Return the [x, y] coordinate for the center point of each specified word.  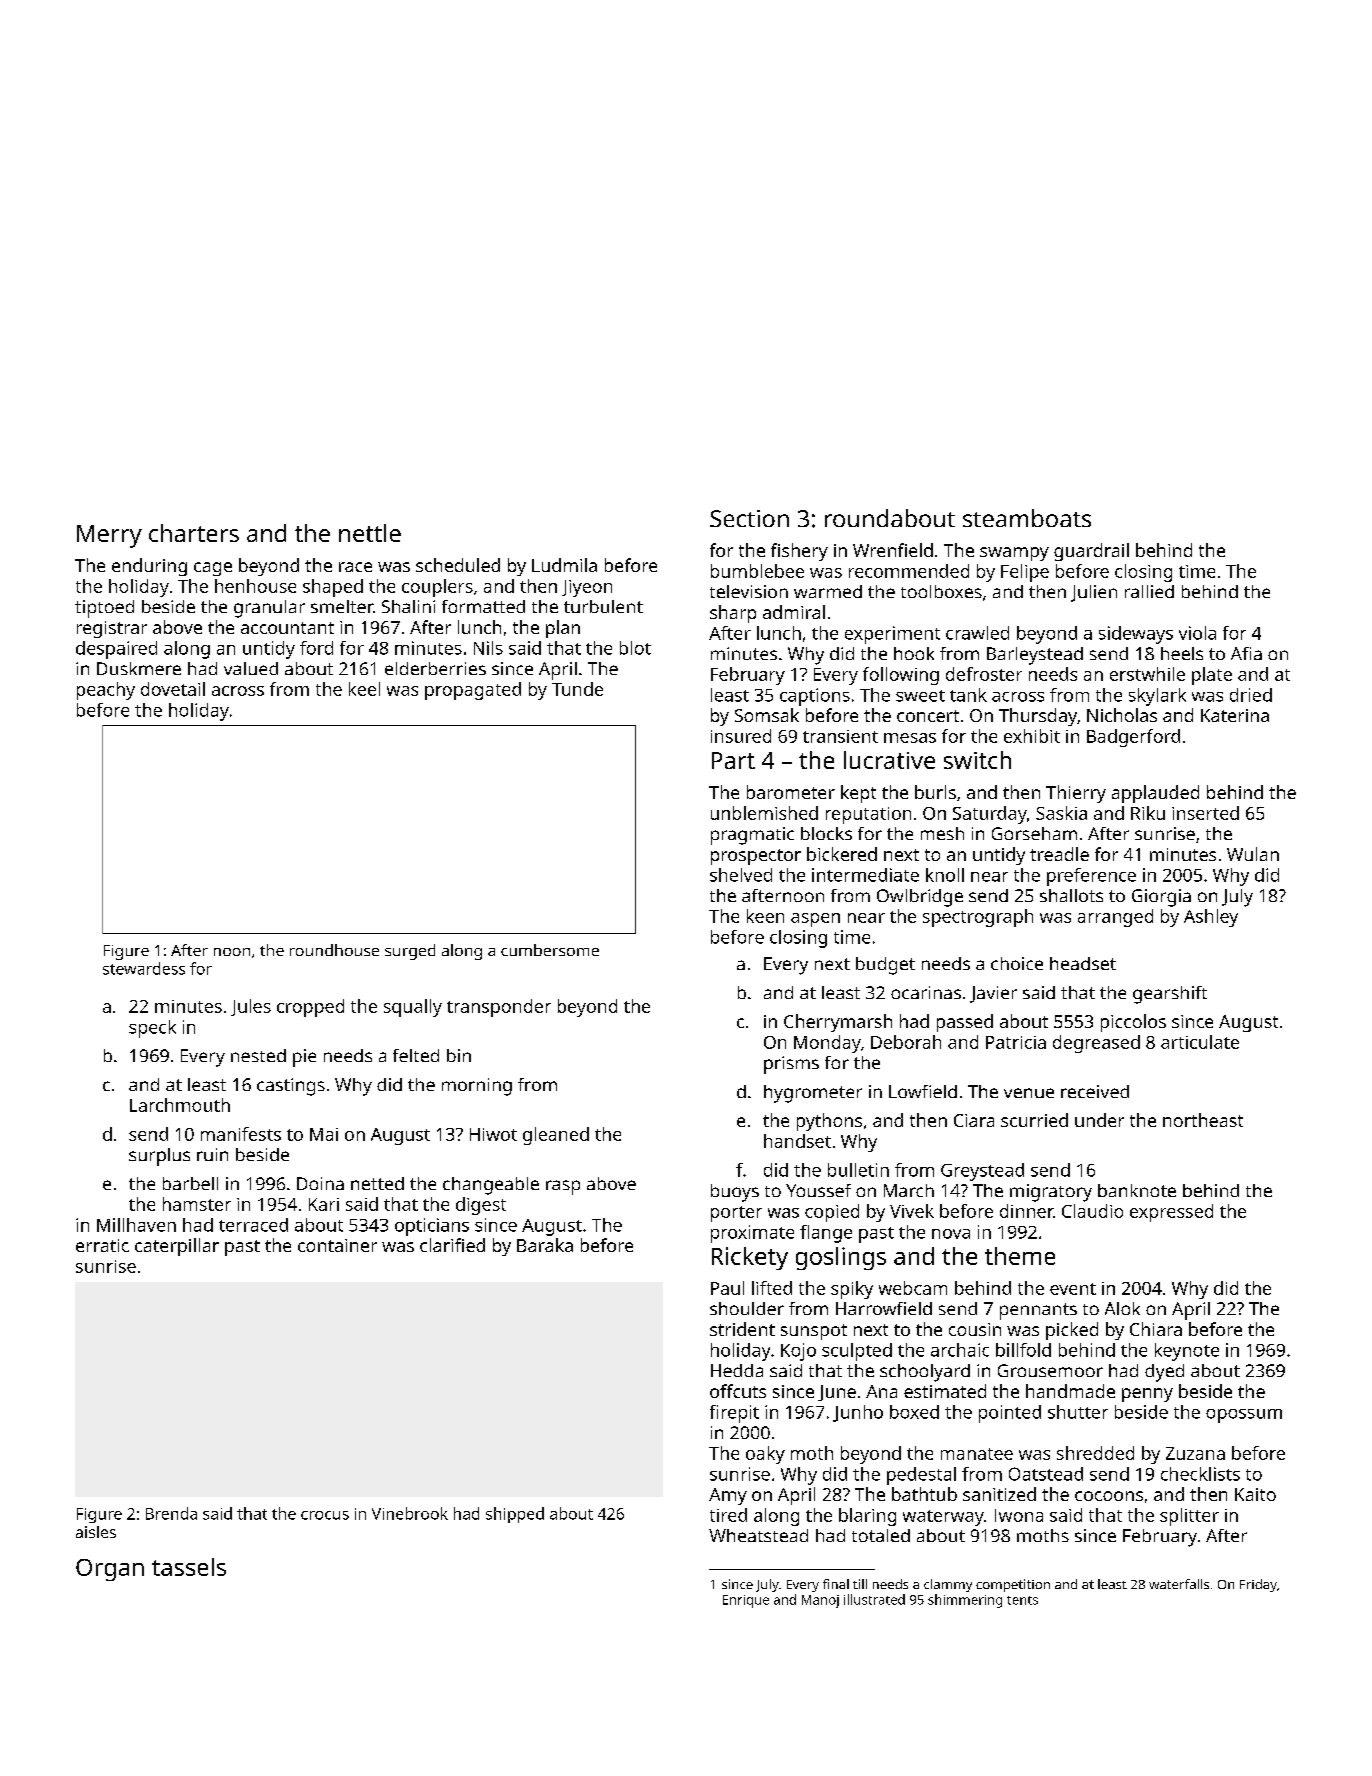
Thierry [1076, 794]
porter [736, 1214]
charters [194, 533]
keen [765, 916]
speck [152, 1029]
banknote [1137, 1190]
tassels [189, 1567]
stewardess [144, 968]
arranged [1115, 918]
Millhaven [136, 1225]
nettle [370, 533]
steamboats [1027, 518]
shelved [741, 875]
